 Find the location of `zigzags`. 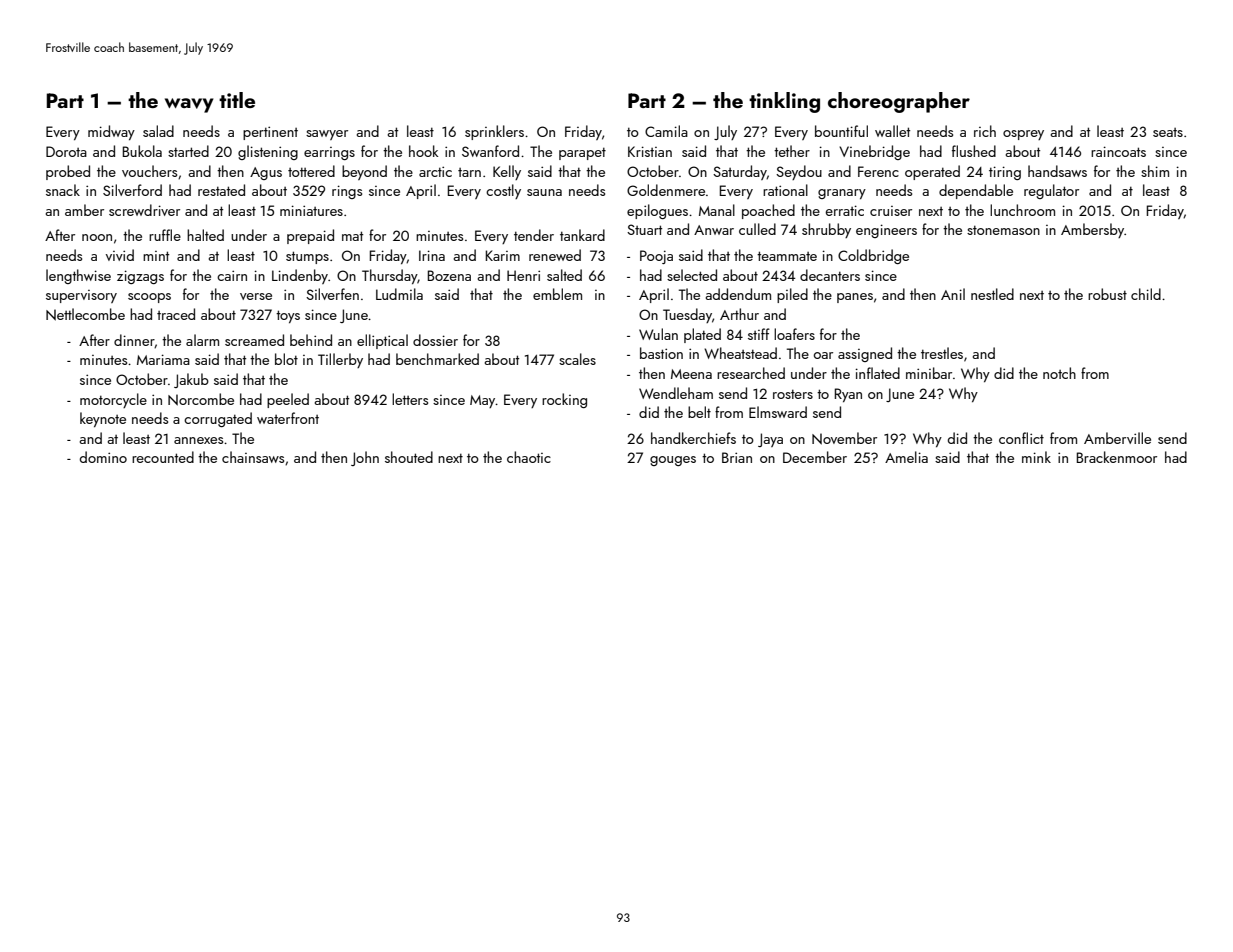

zigzags is located at coordinates (140, 277).
